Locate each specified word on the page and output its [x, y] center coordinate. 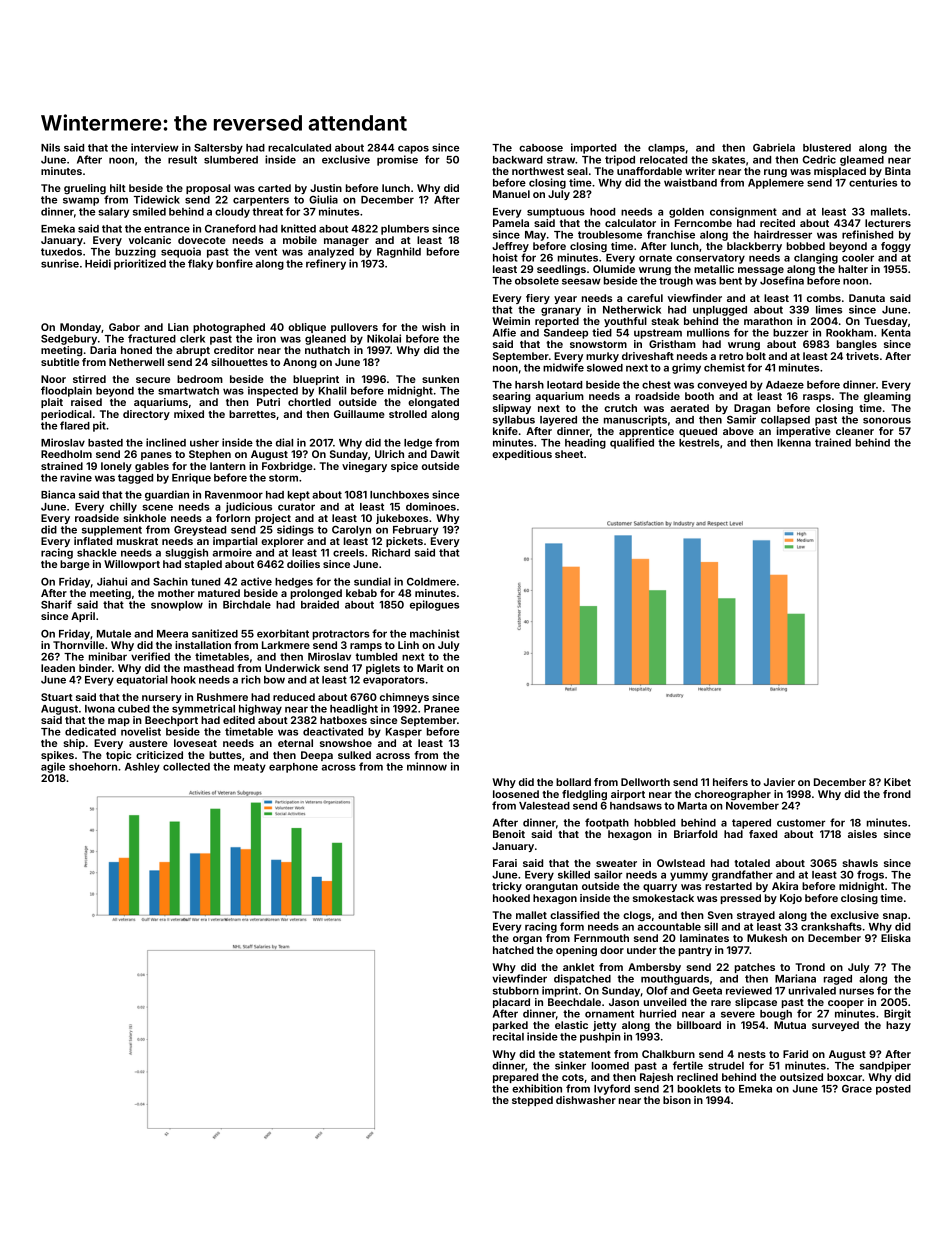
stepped [532, 1101]
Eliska [896, 938]
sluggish [186, 553]
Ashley [142, 768]
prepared [515, 1078]
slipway [512, 409]
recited [777, 223]
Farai [505, 863]
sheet [569, 454]
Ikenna [794, 443]
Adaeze [785, 385]
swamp [81, 201]
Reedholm [66, 454]
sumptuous [556, 213]
